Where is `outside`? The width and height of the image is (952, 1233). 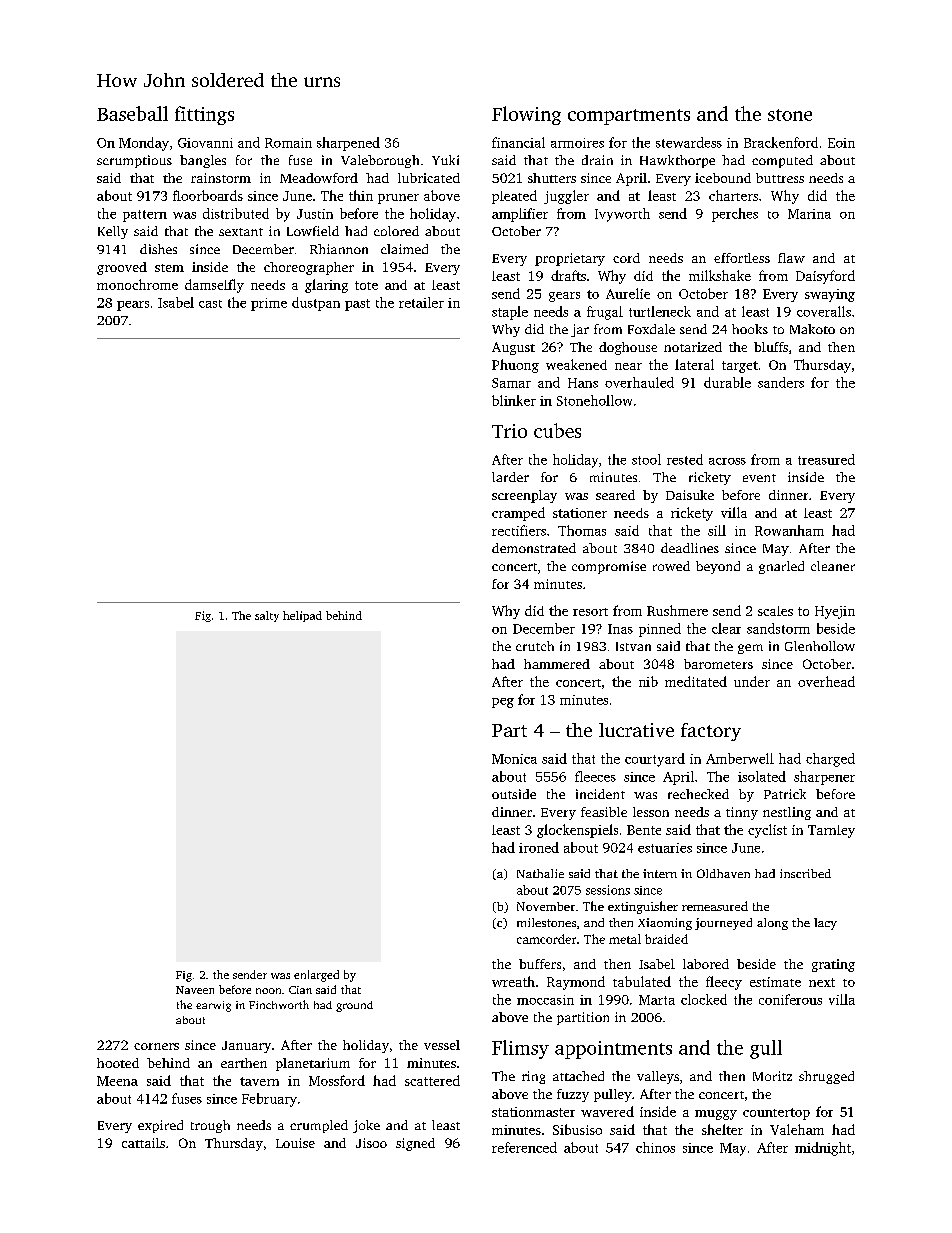
outside is located at coordinates (514, 794).
